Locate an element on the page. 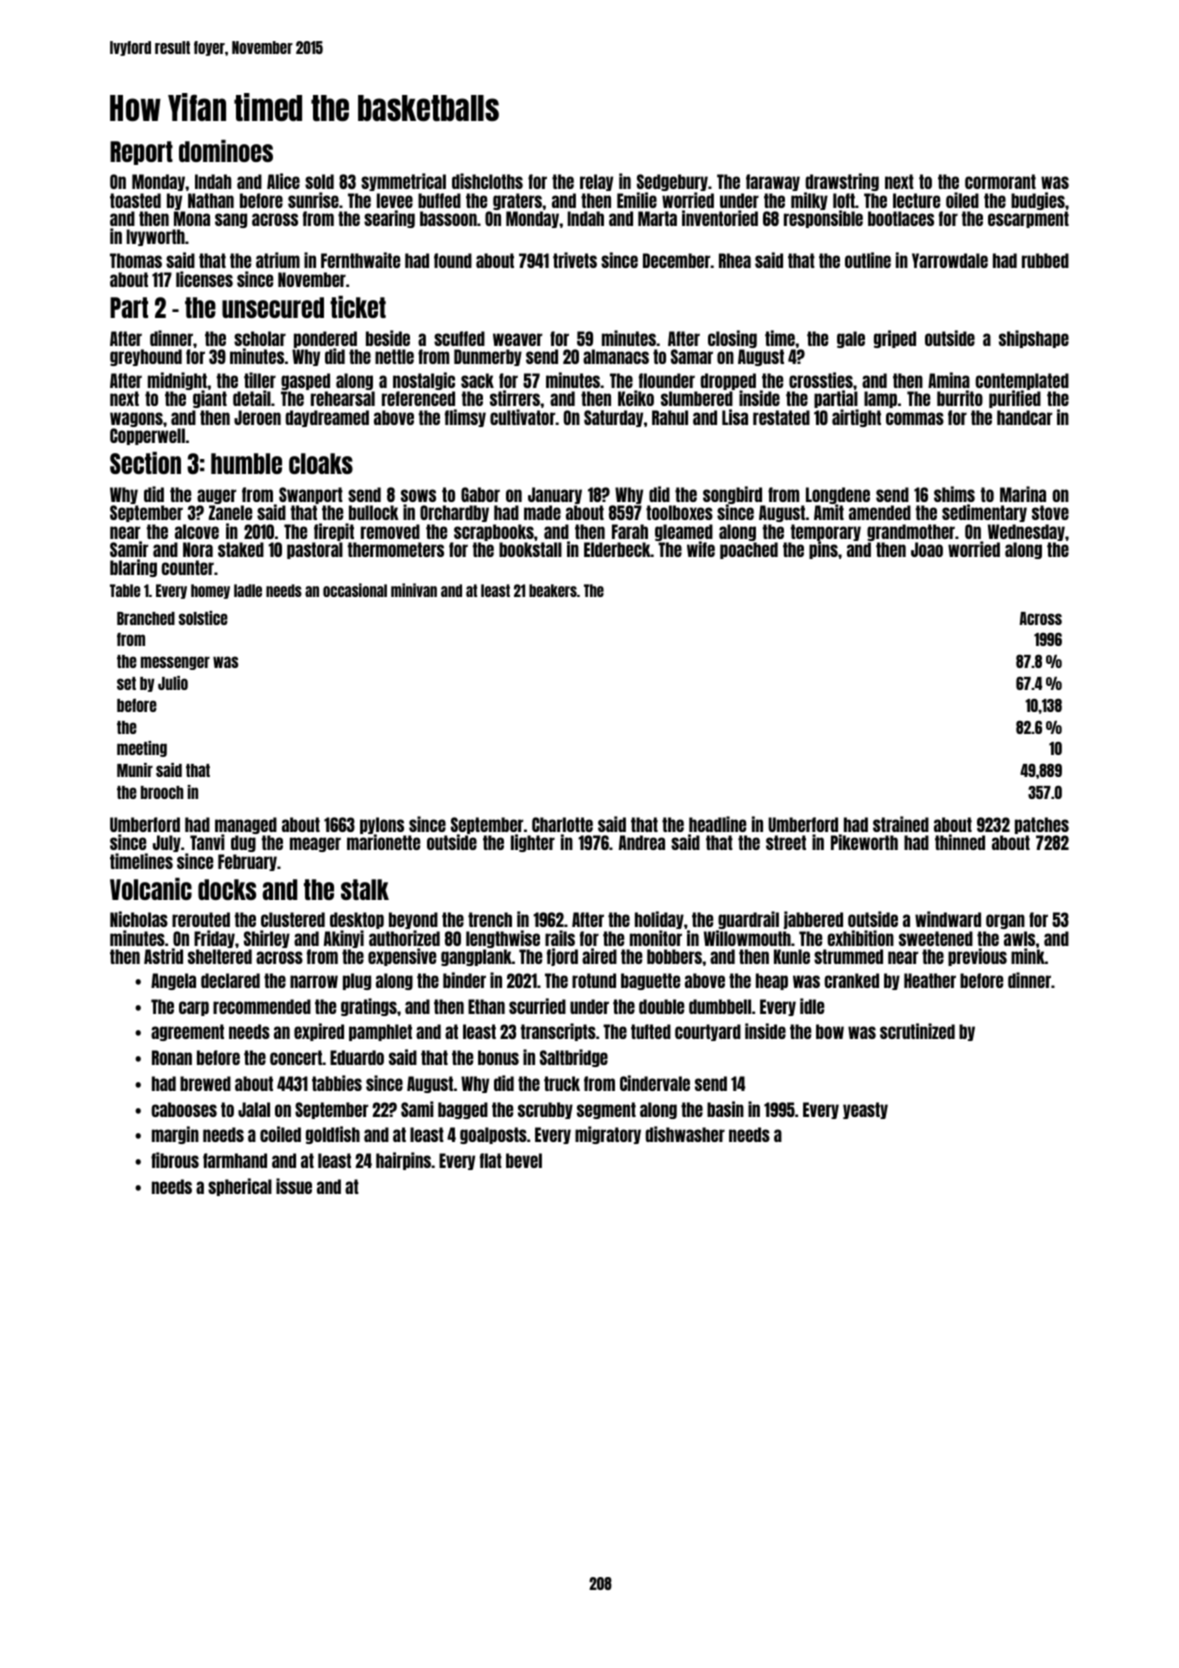  goldfish is located at coordinates (333, 1135).
